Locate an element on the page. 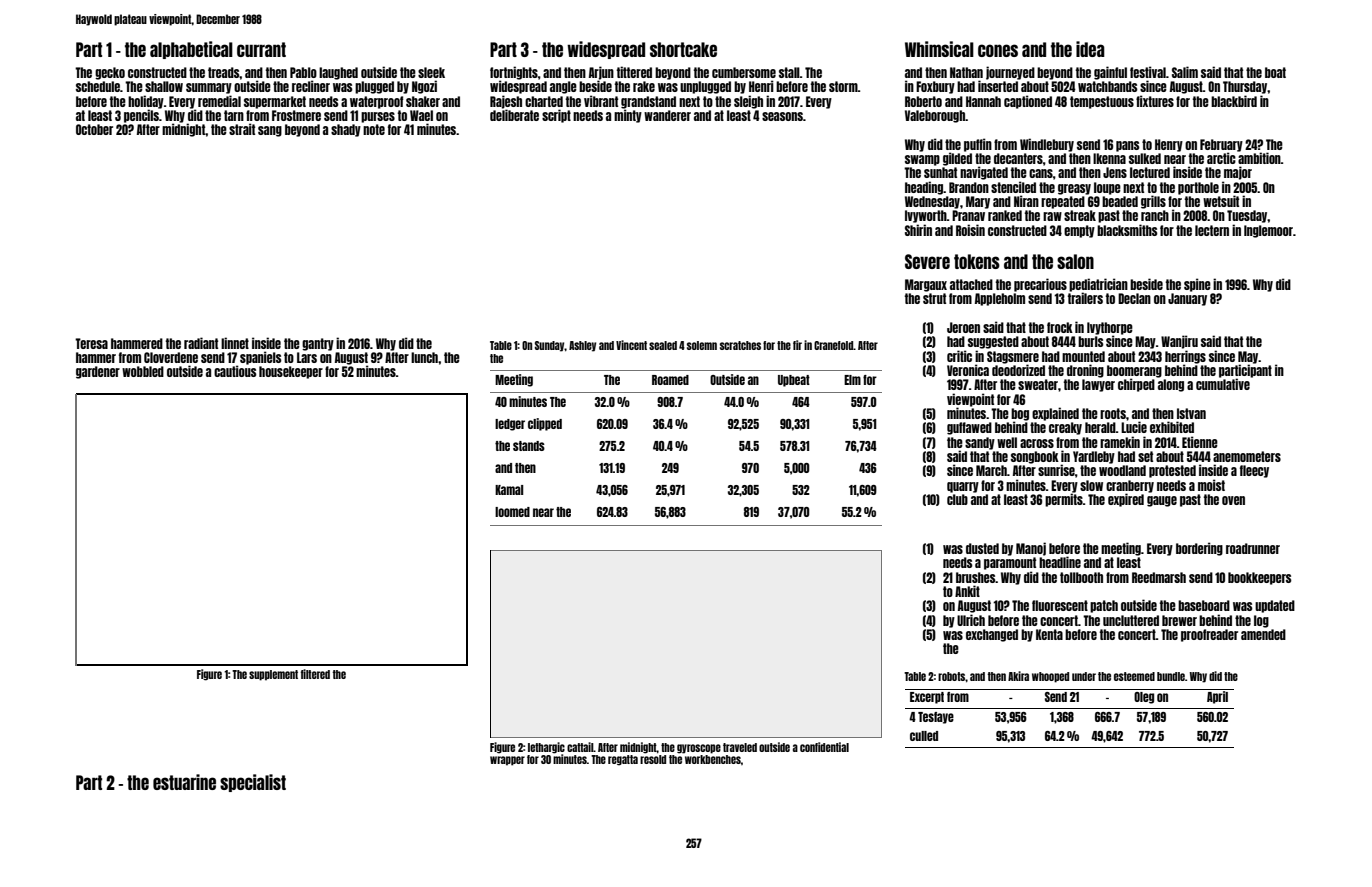 The width and height of the page is (1372, 887). seasons is located at coordinates (782, 116).
